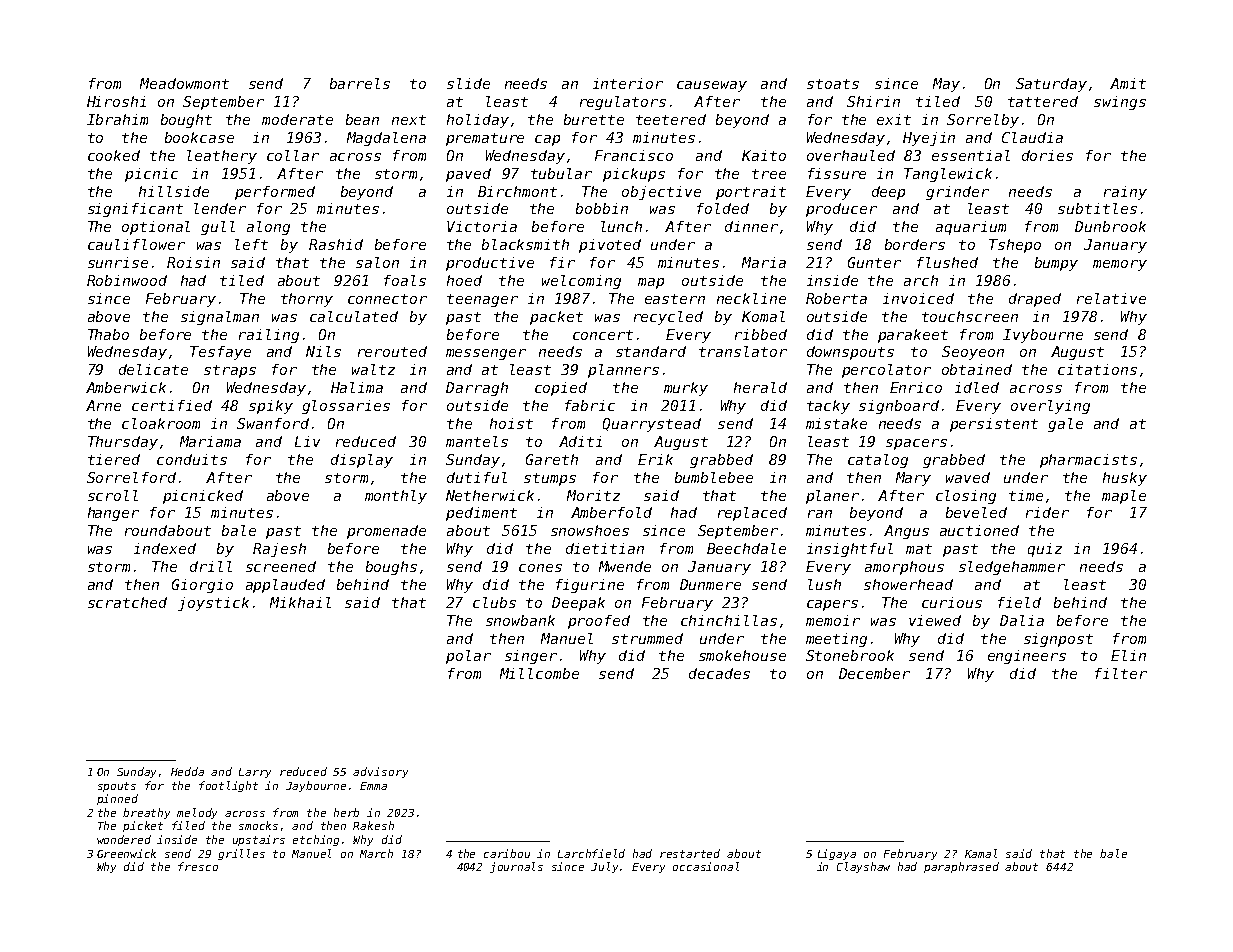  I want to click on collar, so click(293, 155).
